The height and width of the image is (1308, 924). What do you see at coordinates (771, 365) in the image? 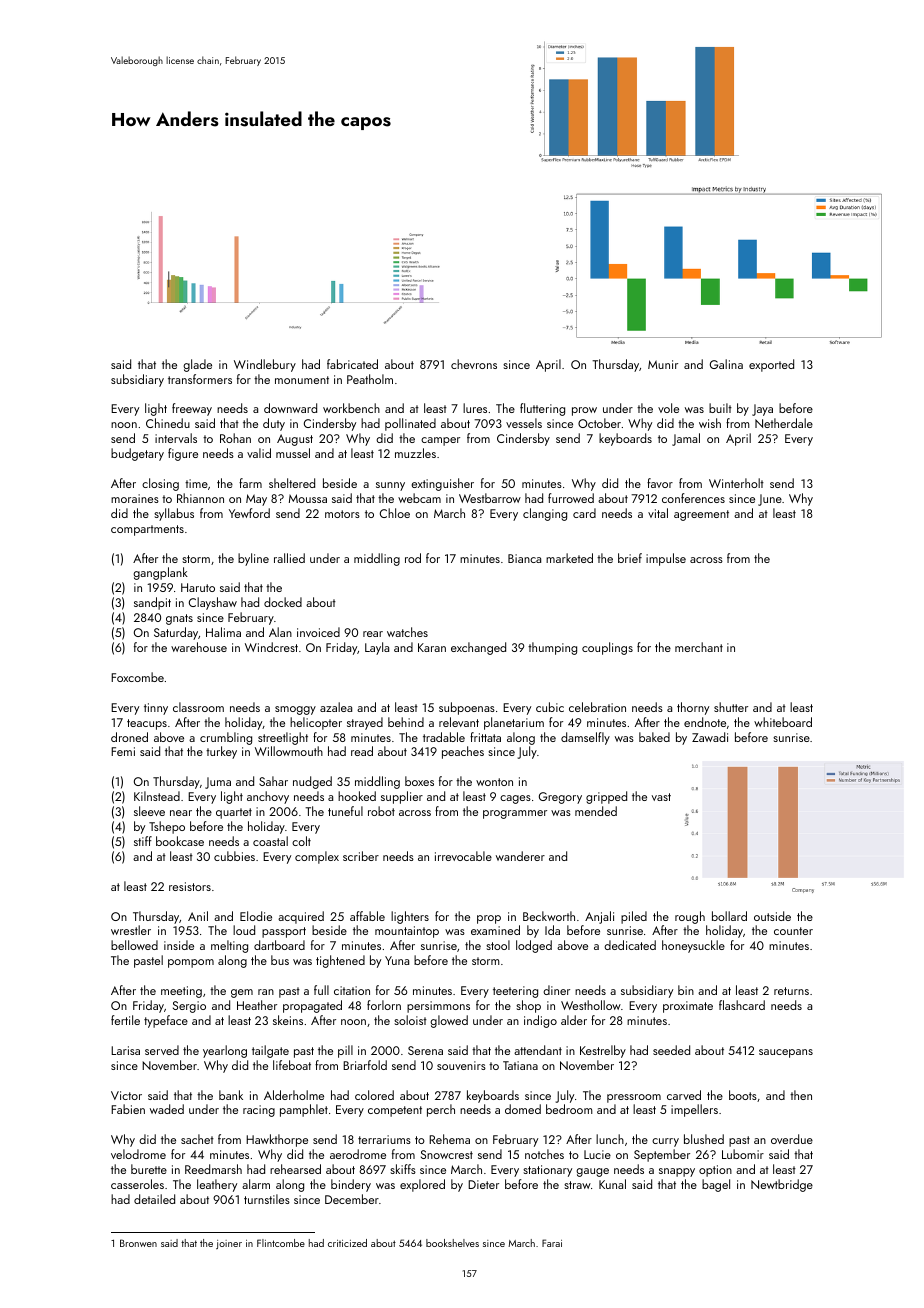
I see `exported` at bounding box center [771, 365].
